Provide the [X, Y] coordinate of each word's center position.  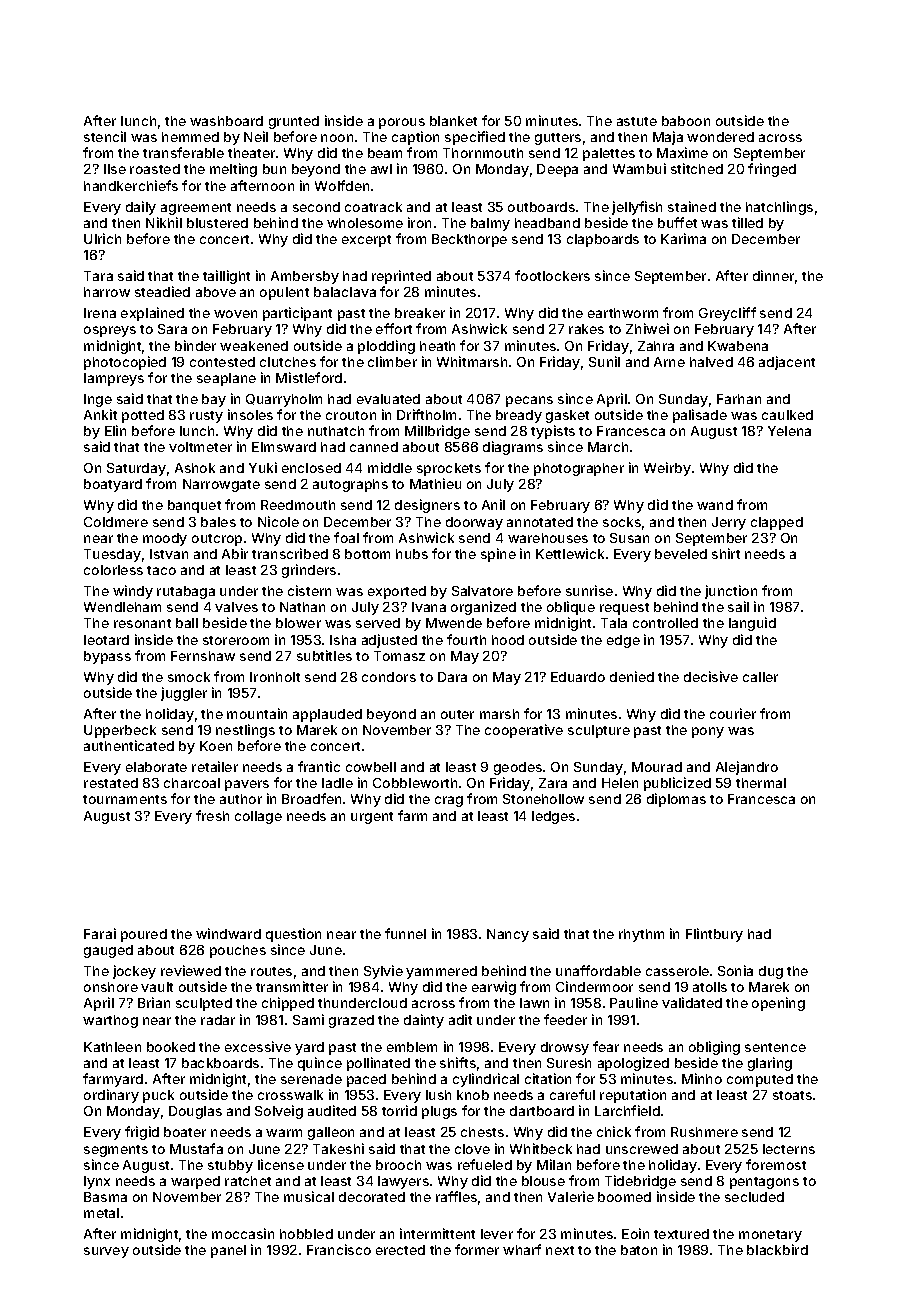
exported [397, 592]
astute [637, 121]
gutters [558, 139]
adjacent [787, 363]
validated [692, 1002]
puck [158, 1096]
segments [116, 1151]
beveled [681, 554]
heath [437, 346]
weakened [254, 346]
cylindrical [486, 1080]
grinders [309, 571]
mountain [257, 713]
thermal [761, 783]
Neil [256, 136]
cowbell [371, 767]
